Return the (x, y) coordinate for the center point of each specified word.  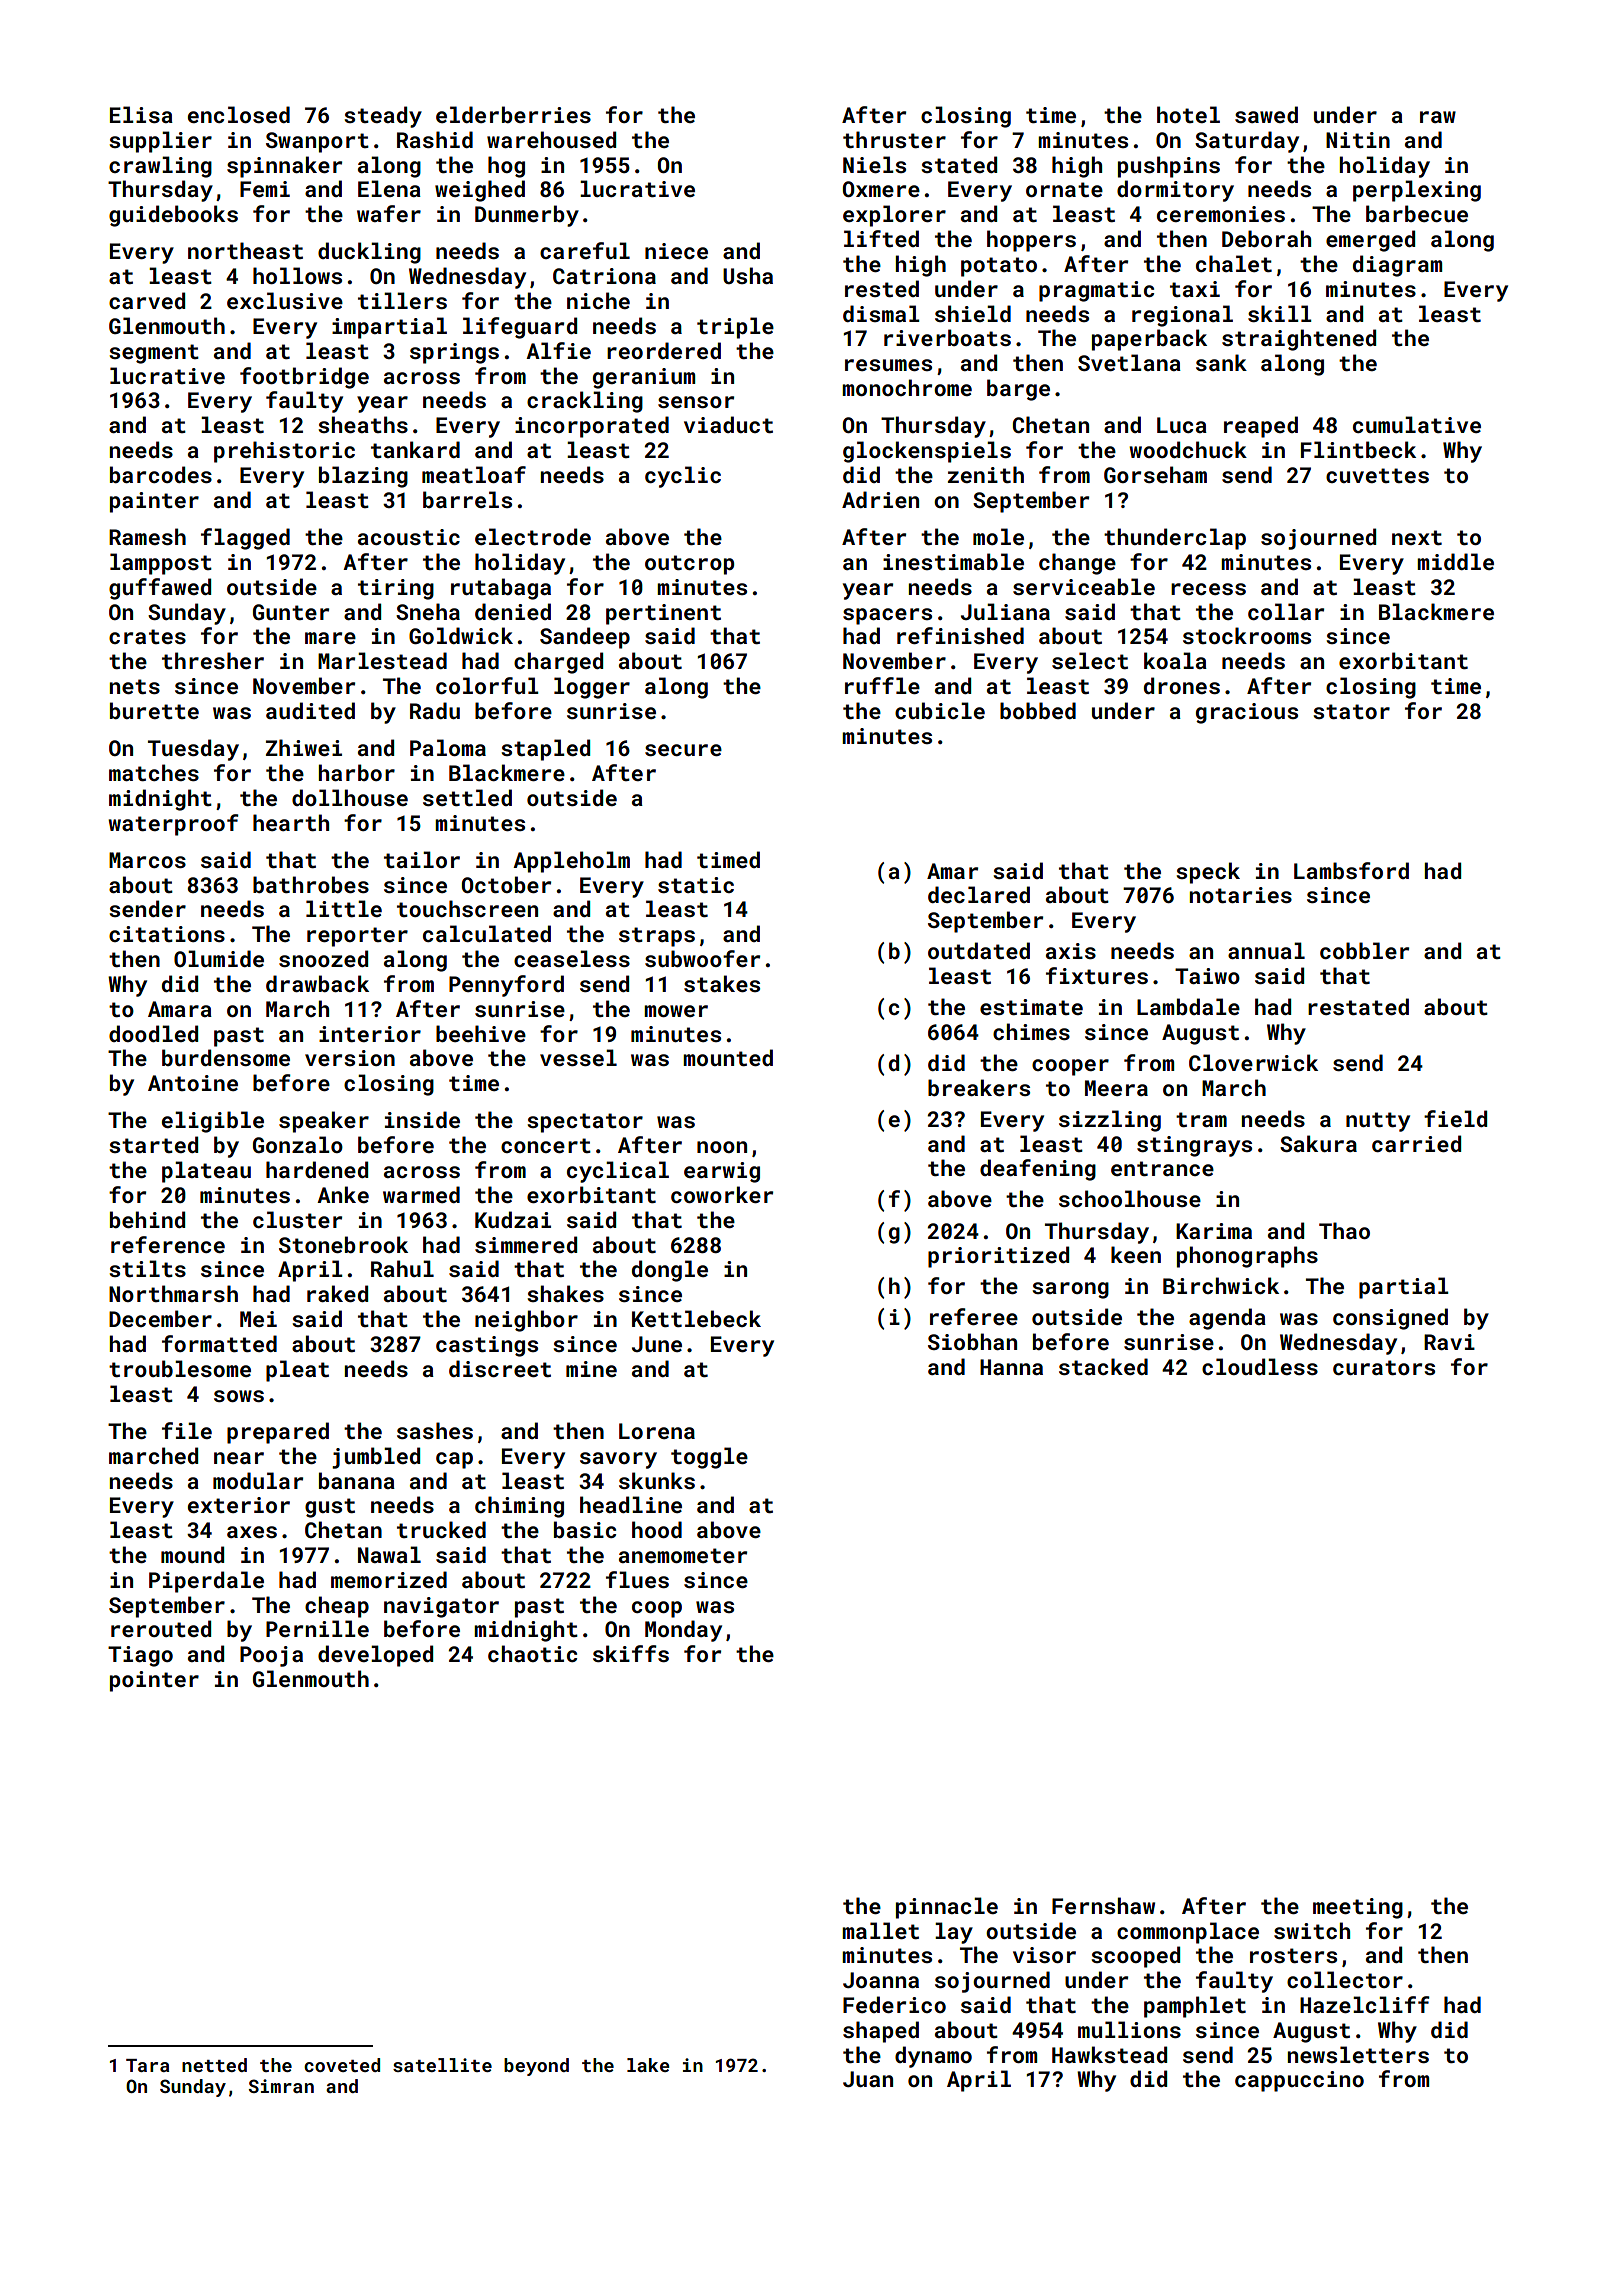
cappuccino (1299, 2081)
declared (979, 894)
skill (1280, 313)
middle (1455, 561)
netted (214, 2065)
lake (648, 2065)
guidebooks (173, 216)
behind (147, 1219)
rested (882, 288)
